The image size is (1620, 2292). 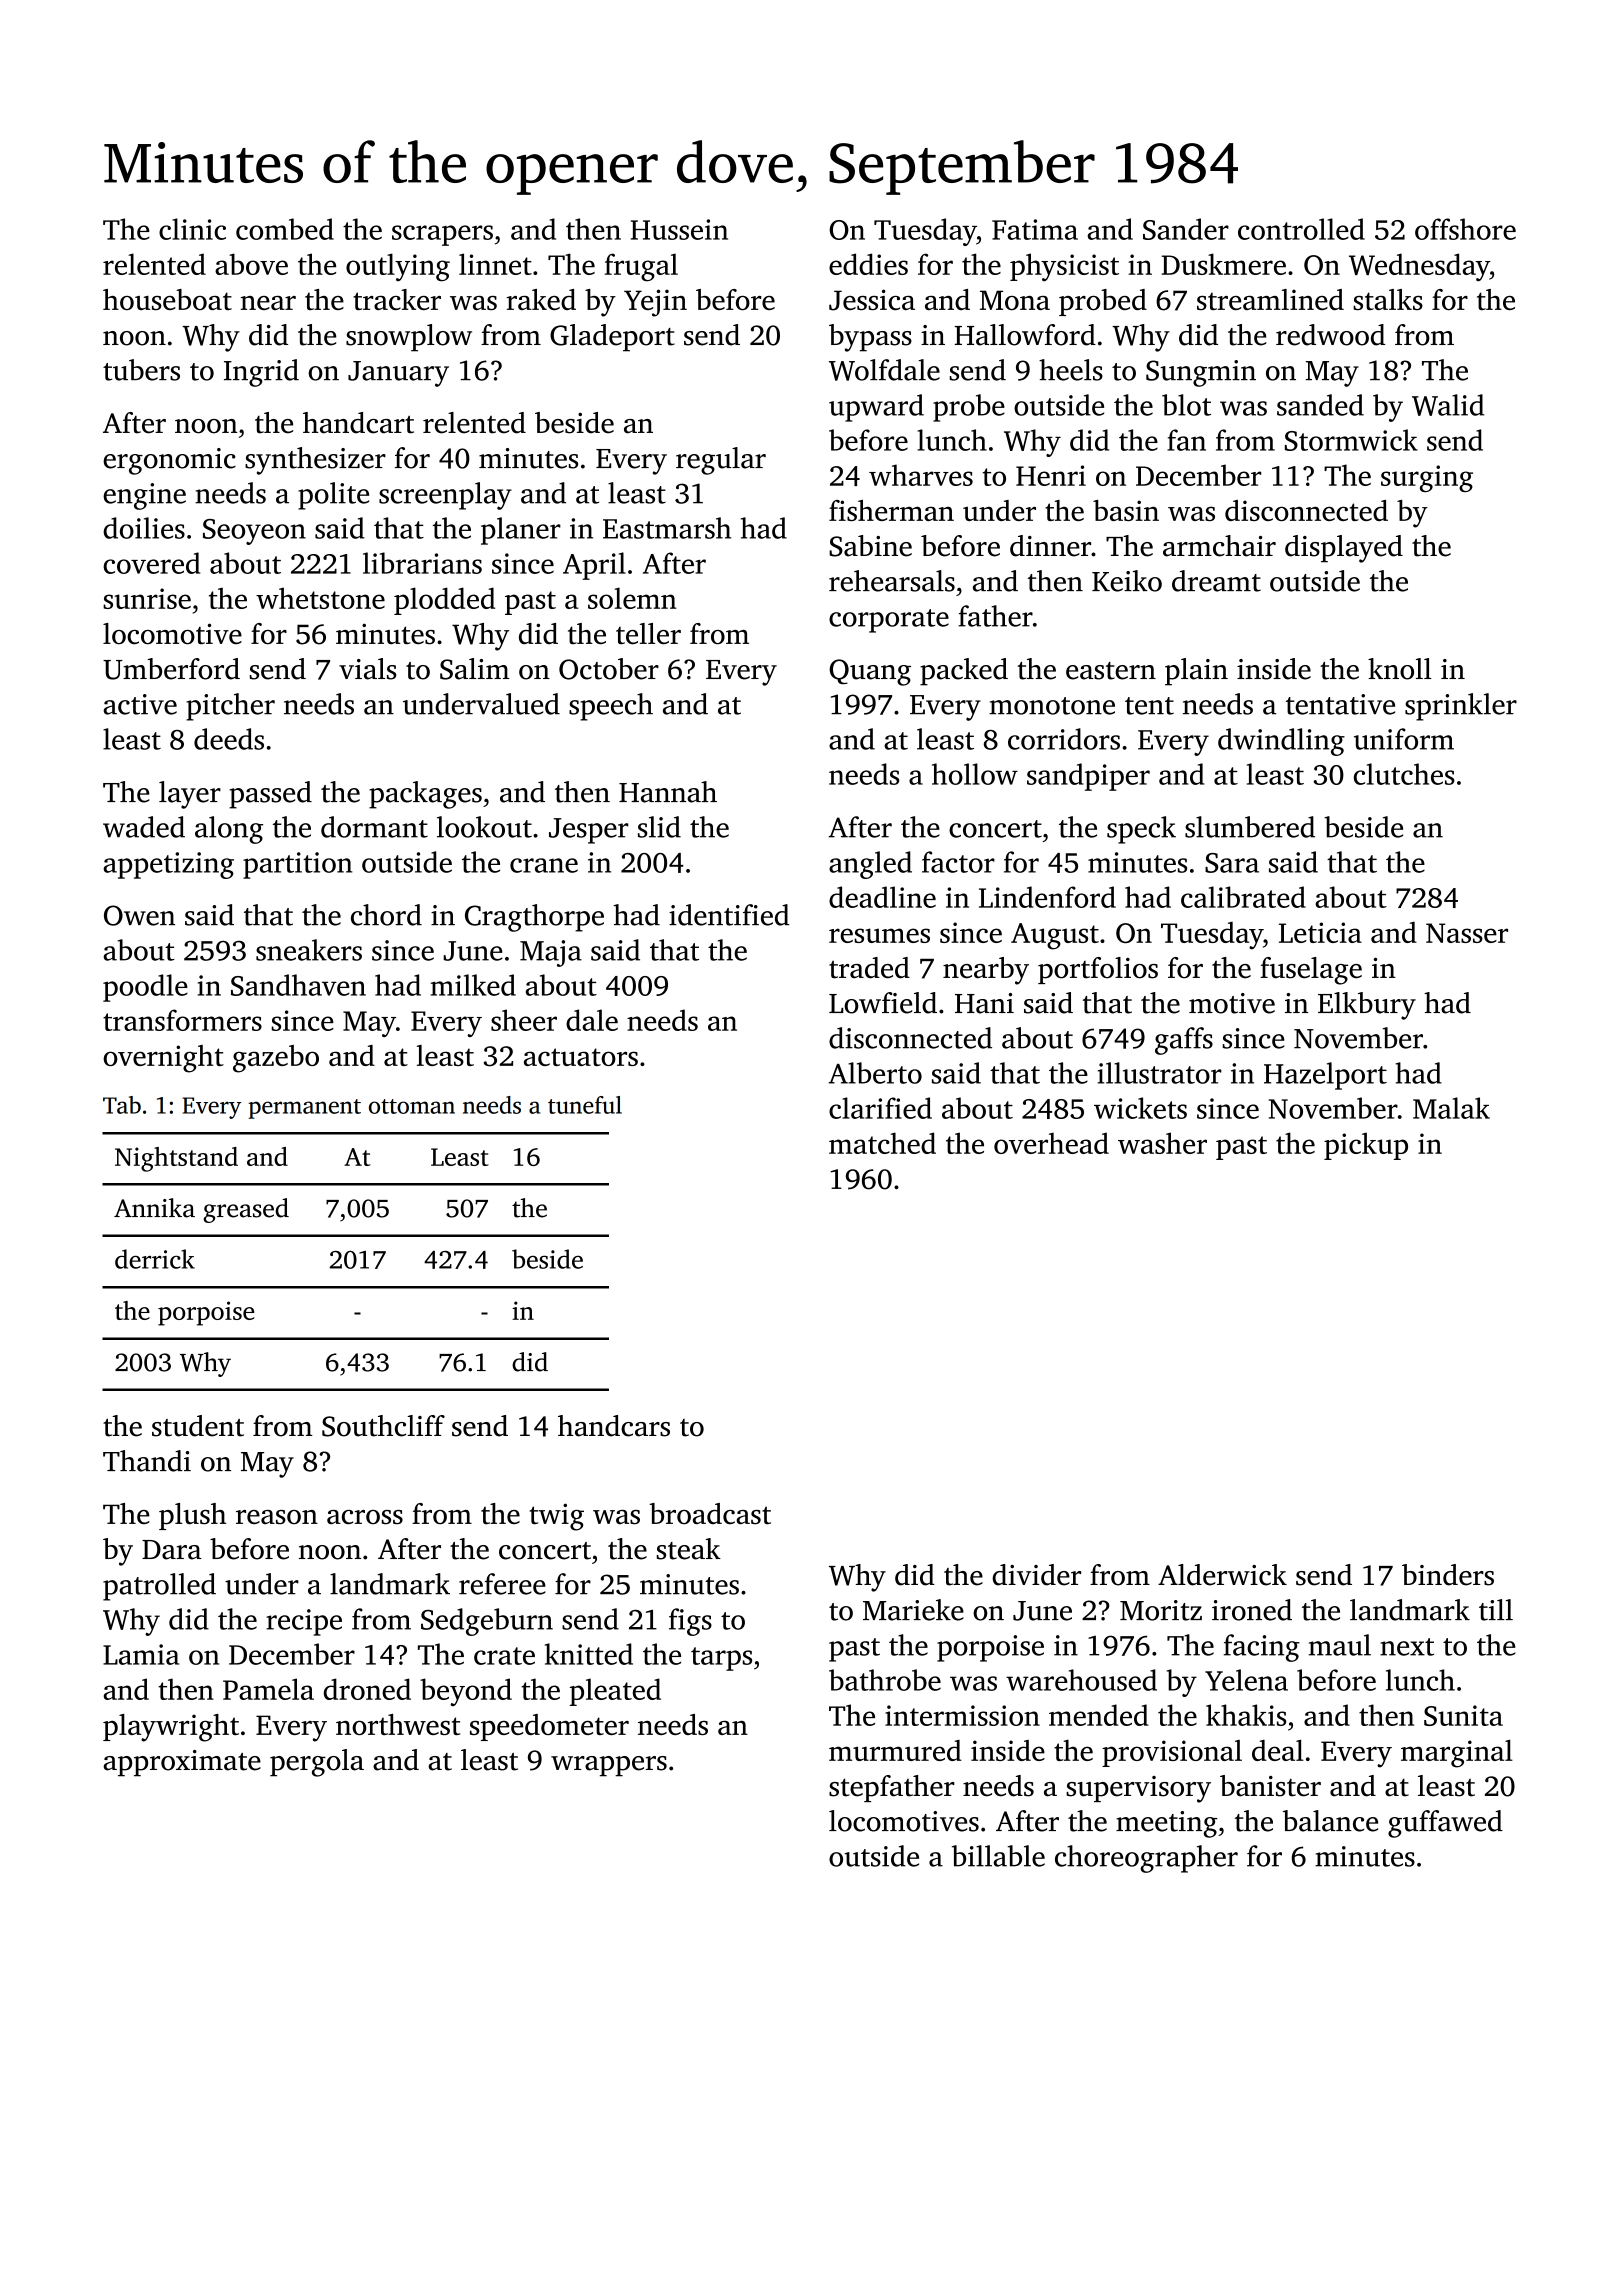 What do you see at coordinates (882, 1143) in the screenshot?
I see `matched` at bounding box center [882, 1143].
